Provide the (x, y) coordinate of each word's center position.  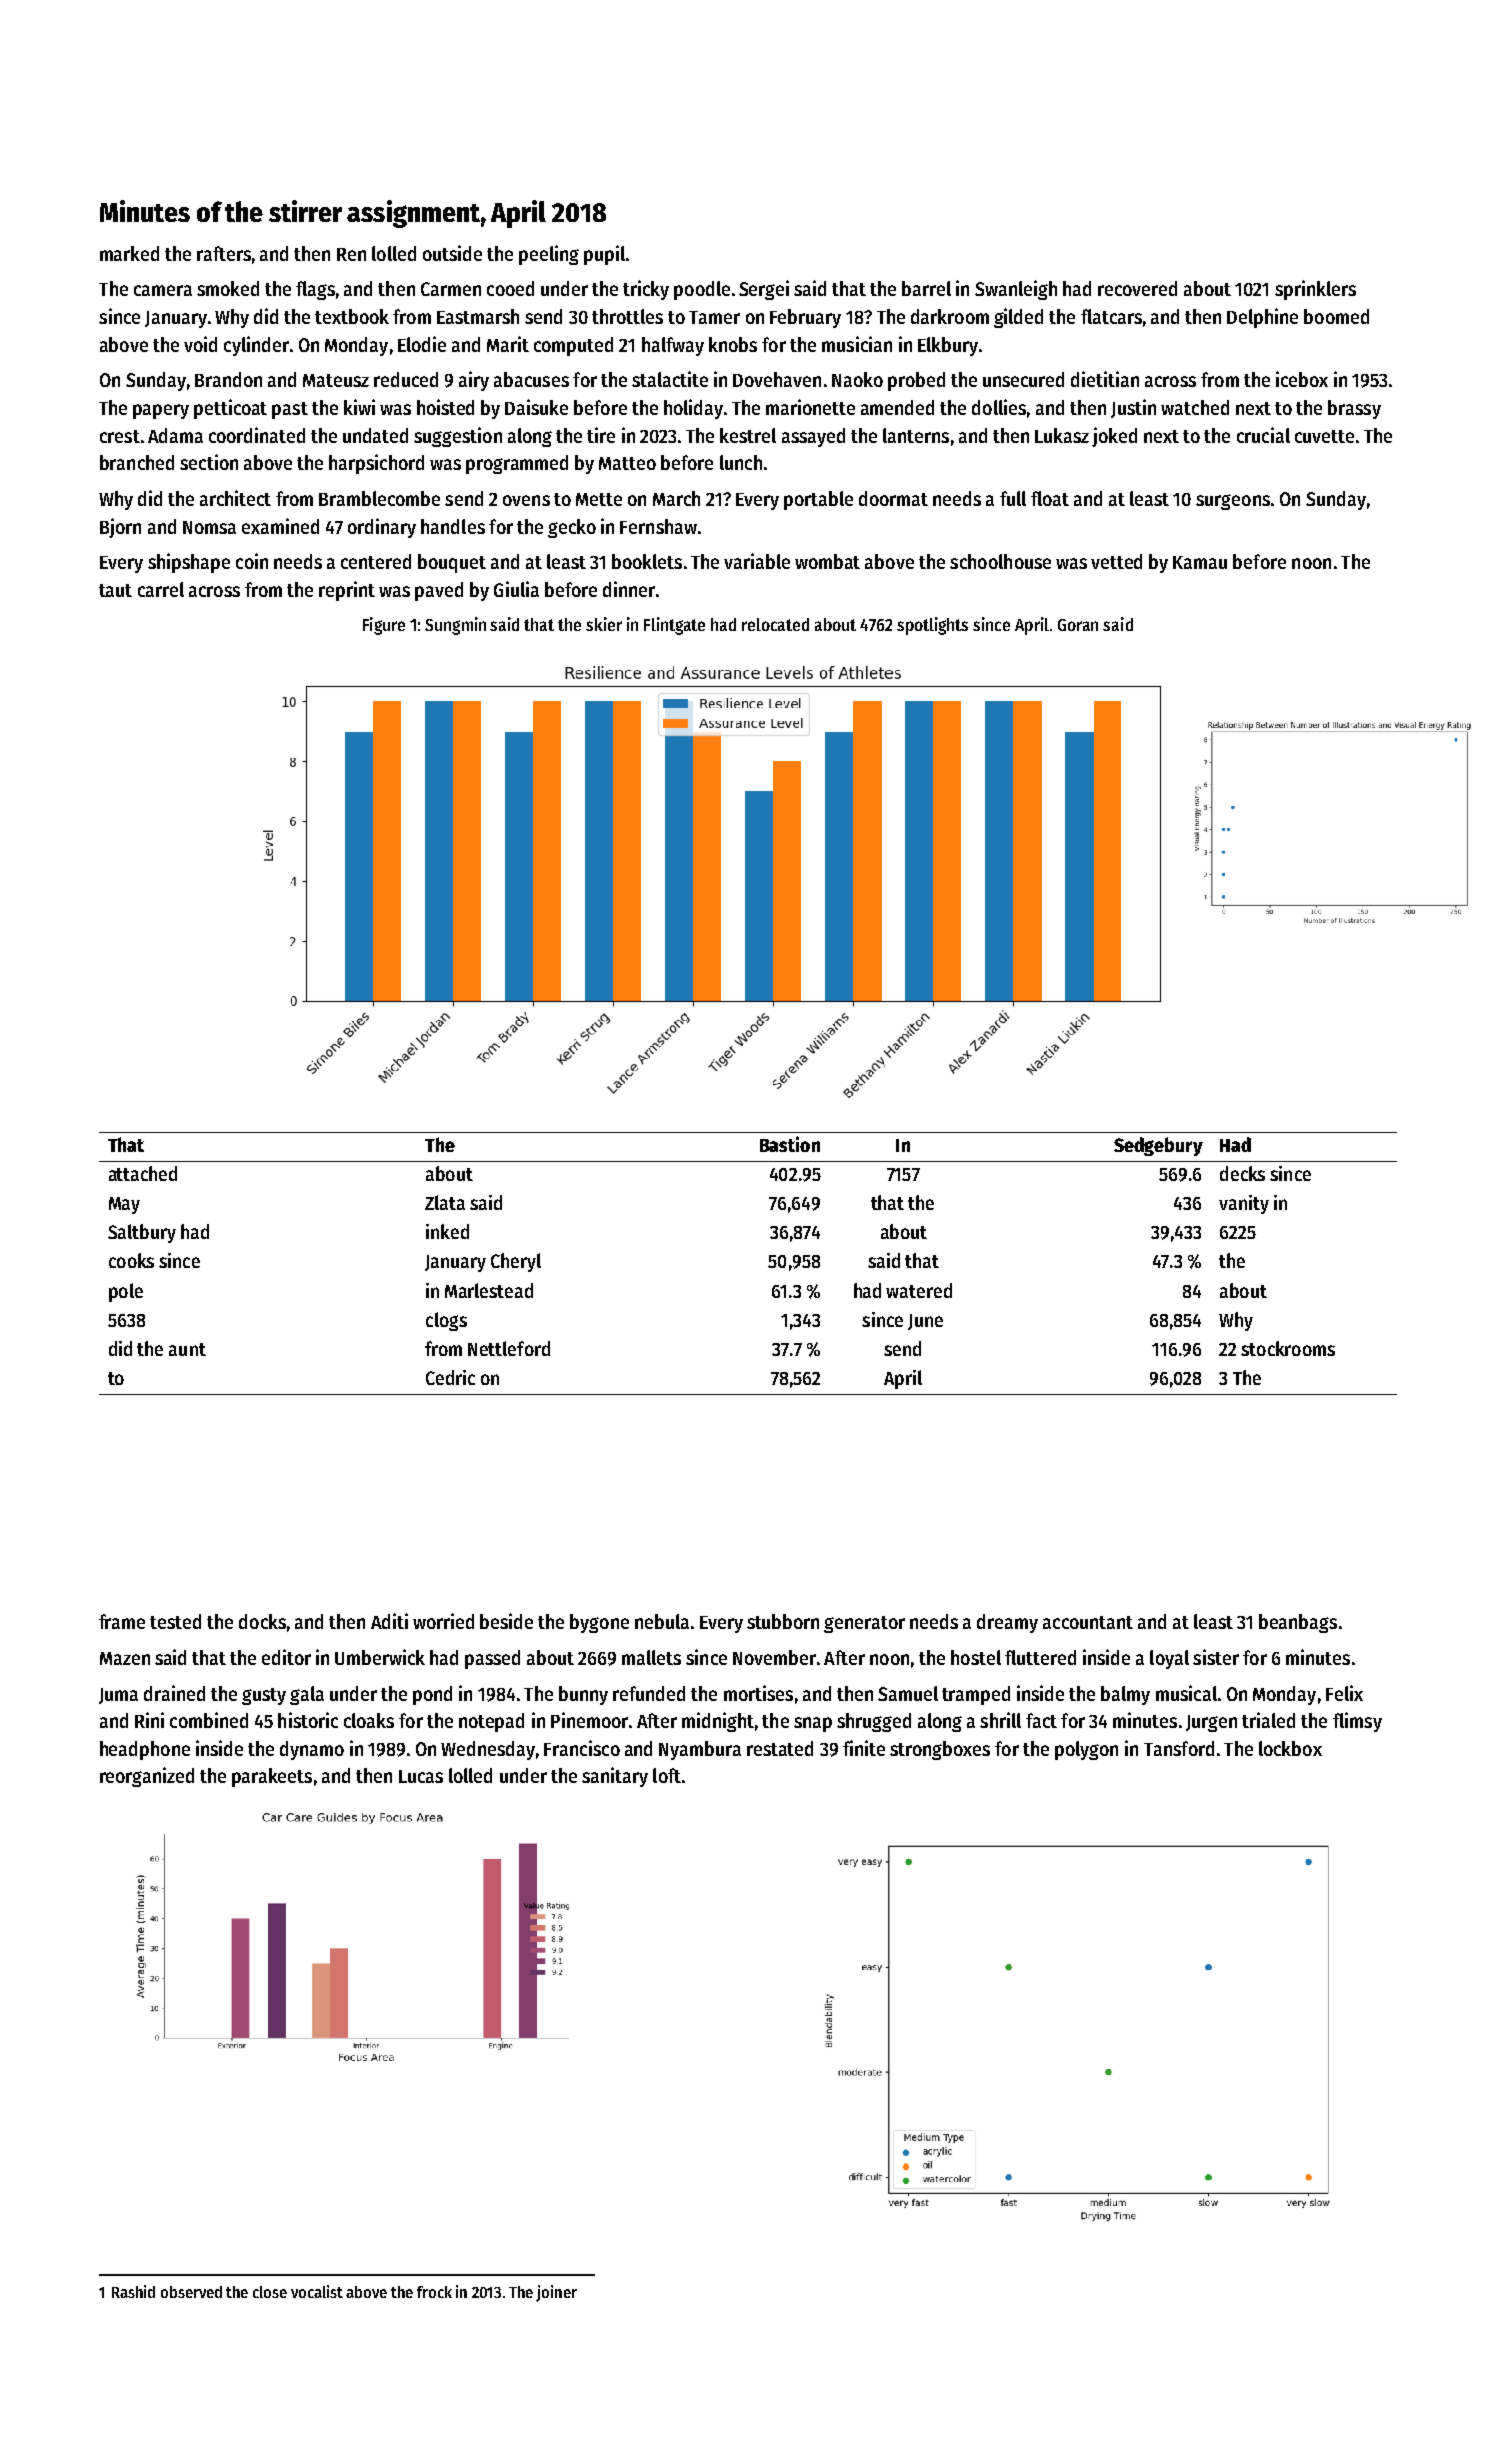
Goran (1078, 625)
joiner (556, 2293)
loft (667, 1775)
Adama (175, 435)
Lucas (421, 1776)
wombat (827, 561)
